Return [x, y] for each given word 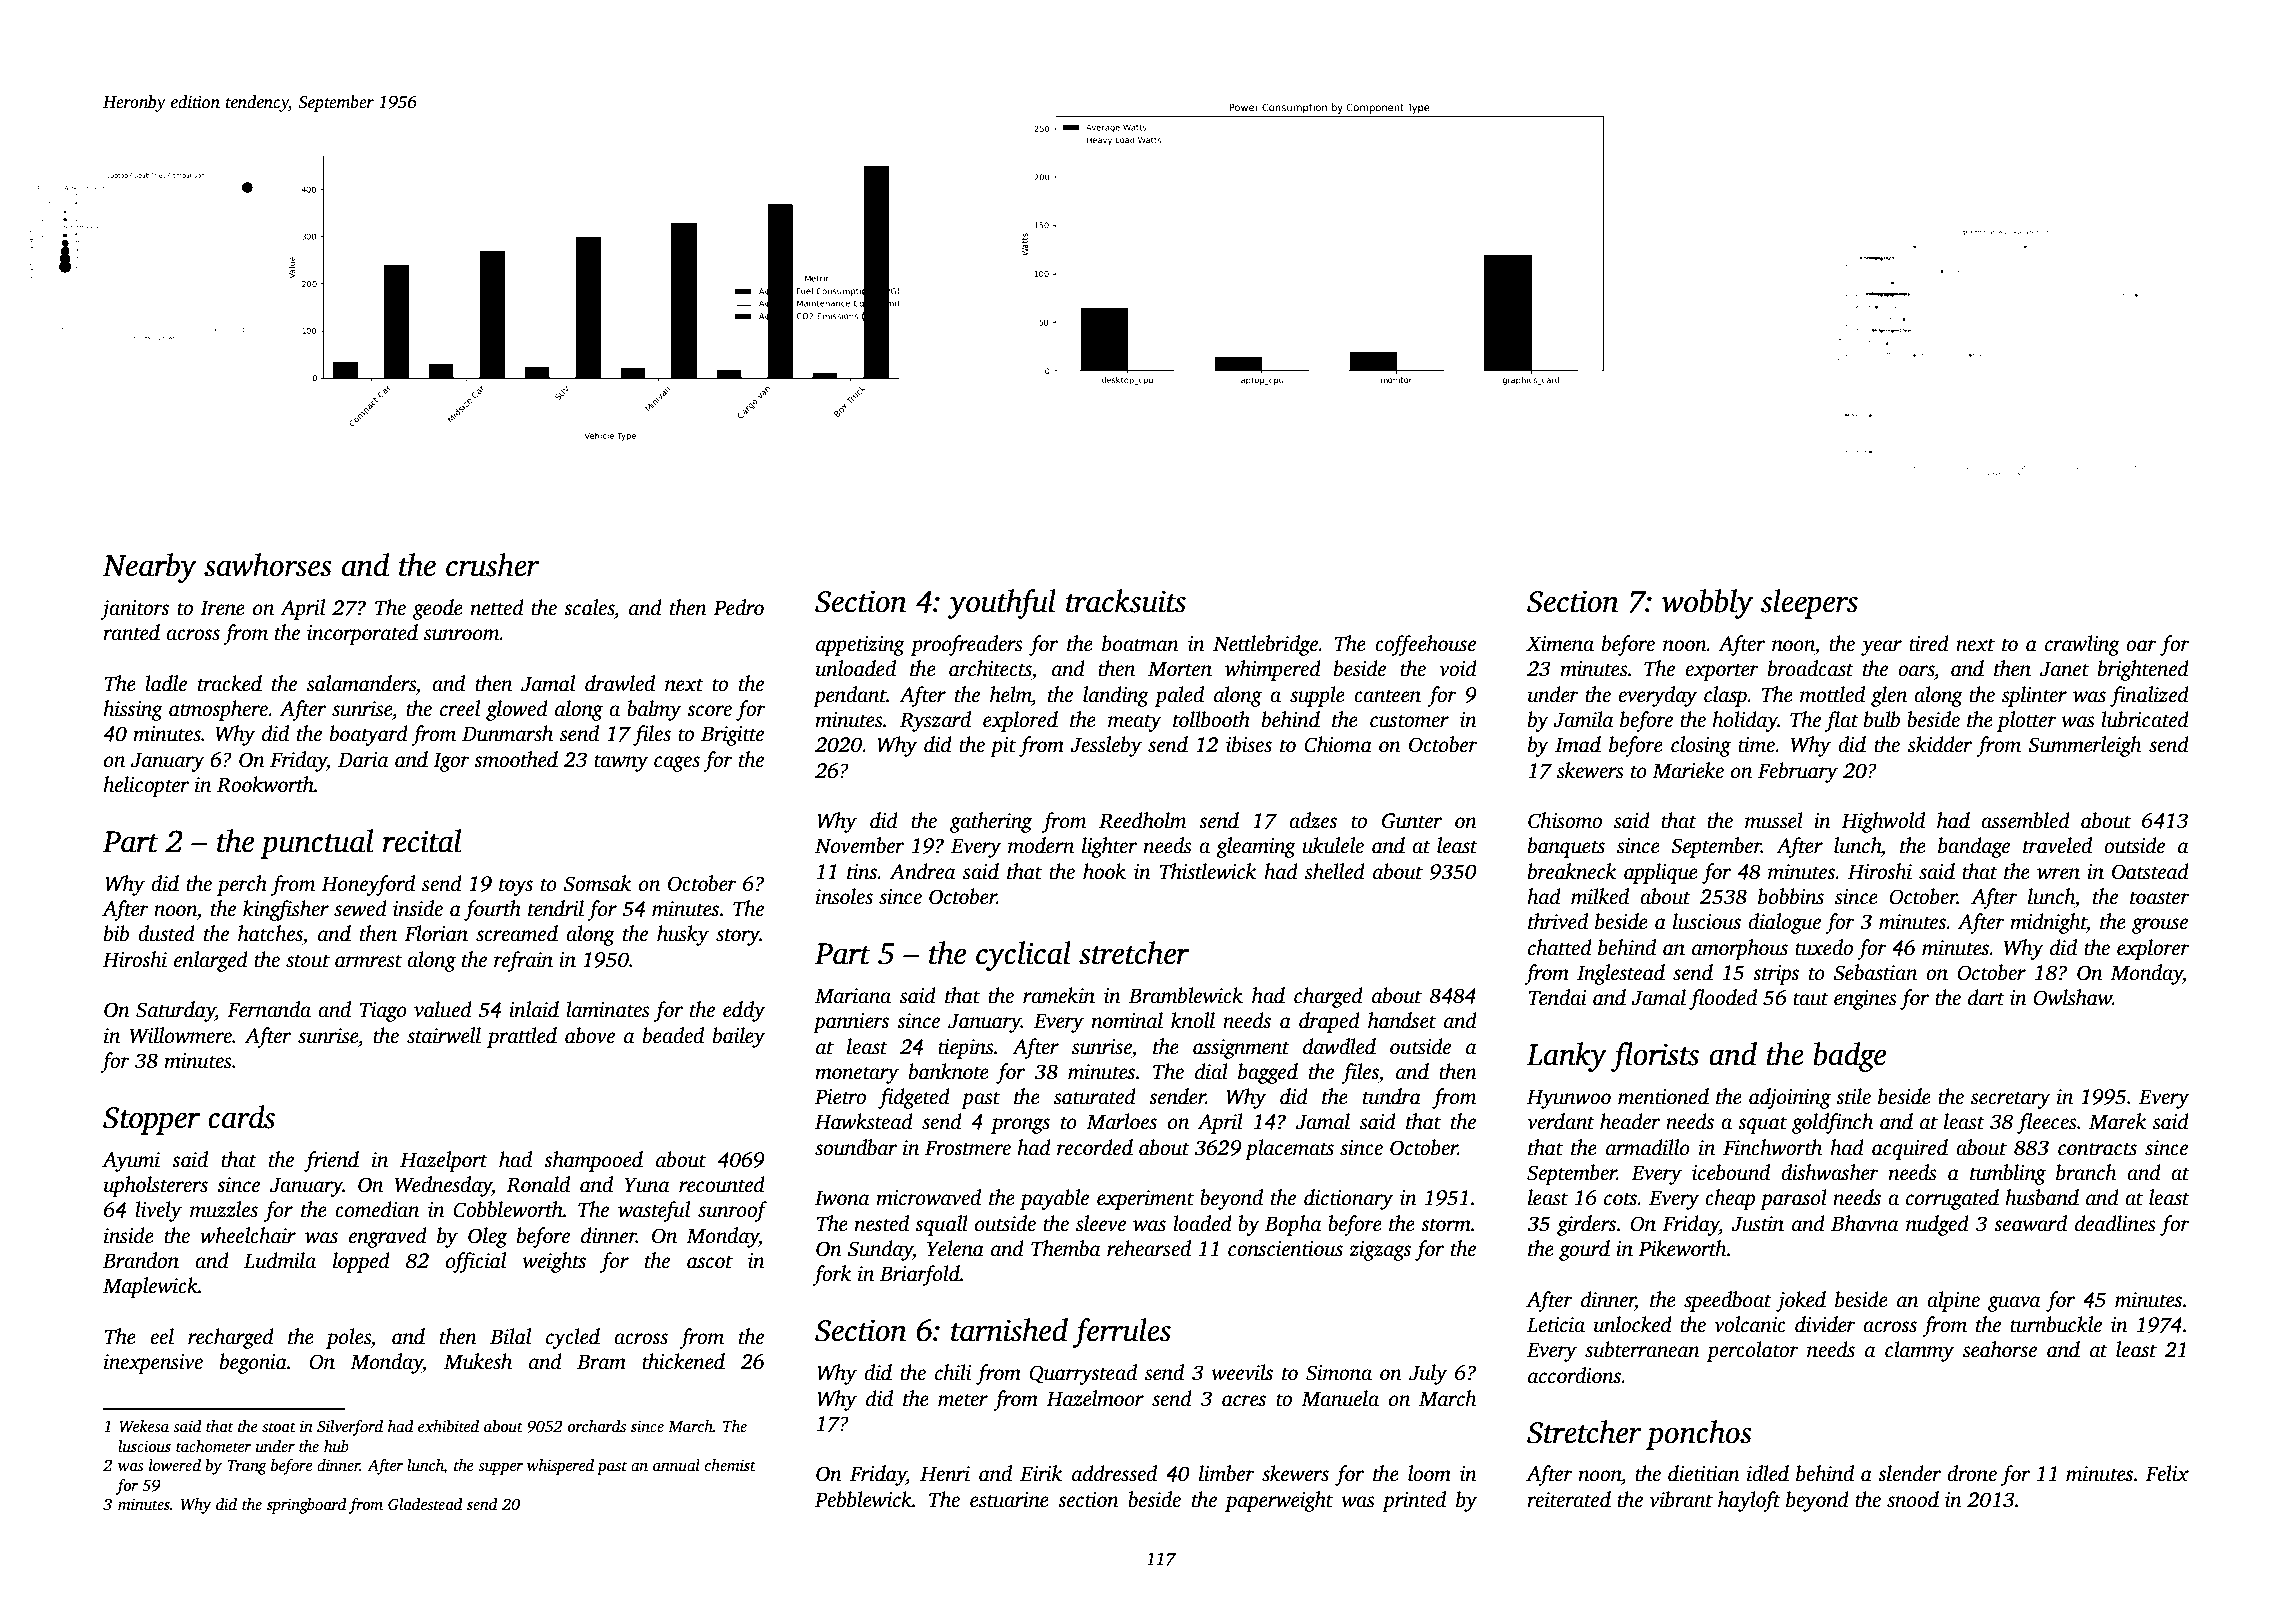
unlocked [1633, 1324]
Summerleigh [2084, 746]
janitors [134, 610]
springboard [307, 1506]
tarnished [1009, 1330]
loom [1429, 1473]
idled [1768, 1473]
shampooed [593, 1161]
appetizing [860, 646]
